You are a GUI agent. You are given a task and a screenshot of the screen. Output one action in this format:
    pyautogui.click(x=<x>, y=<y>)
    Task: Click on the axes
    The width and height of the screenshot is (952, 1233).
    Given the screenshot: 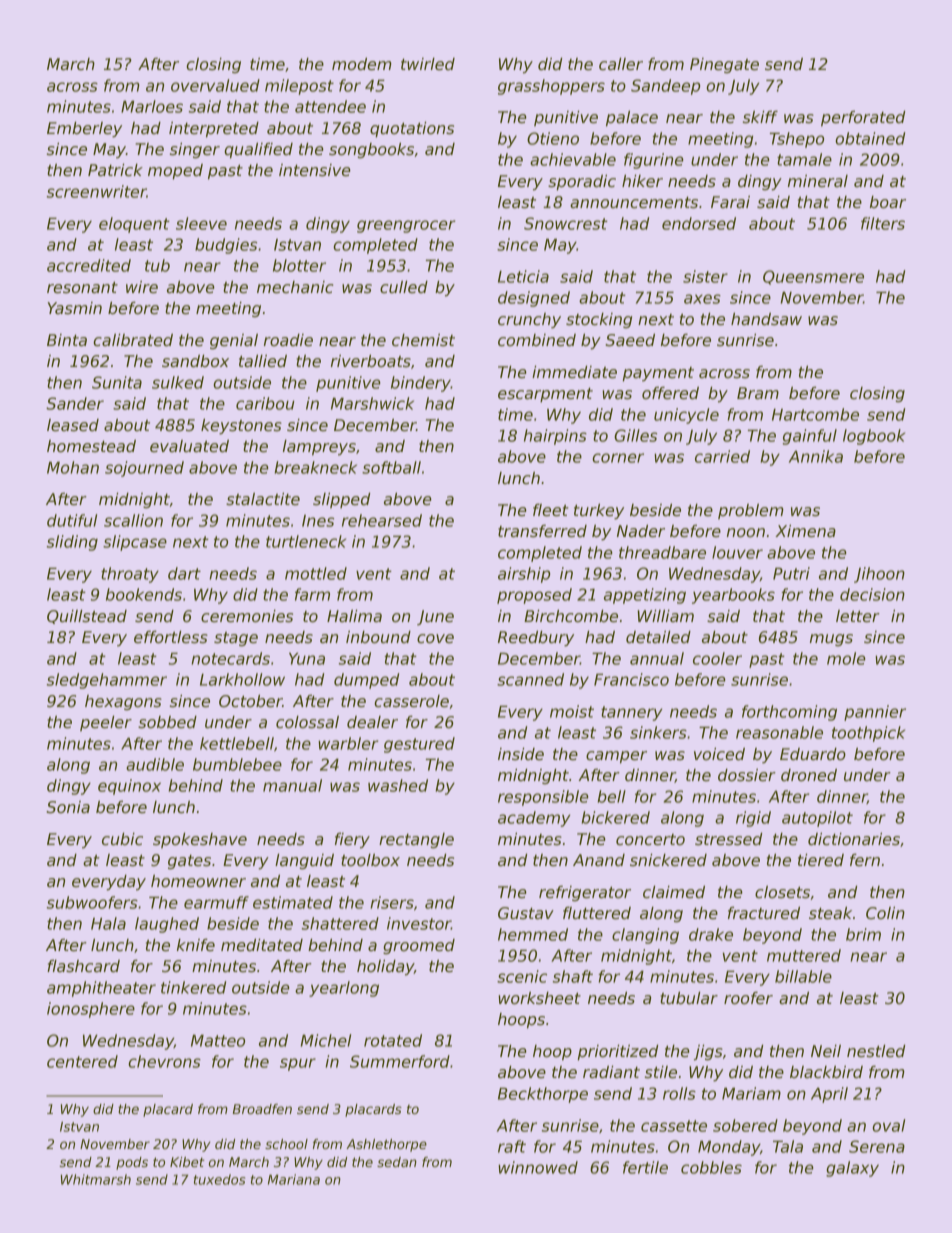 What is the action you would take?
    pyautogui.click(x=702, y=299)
